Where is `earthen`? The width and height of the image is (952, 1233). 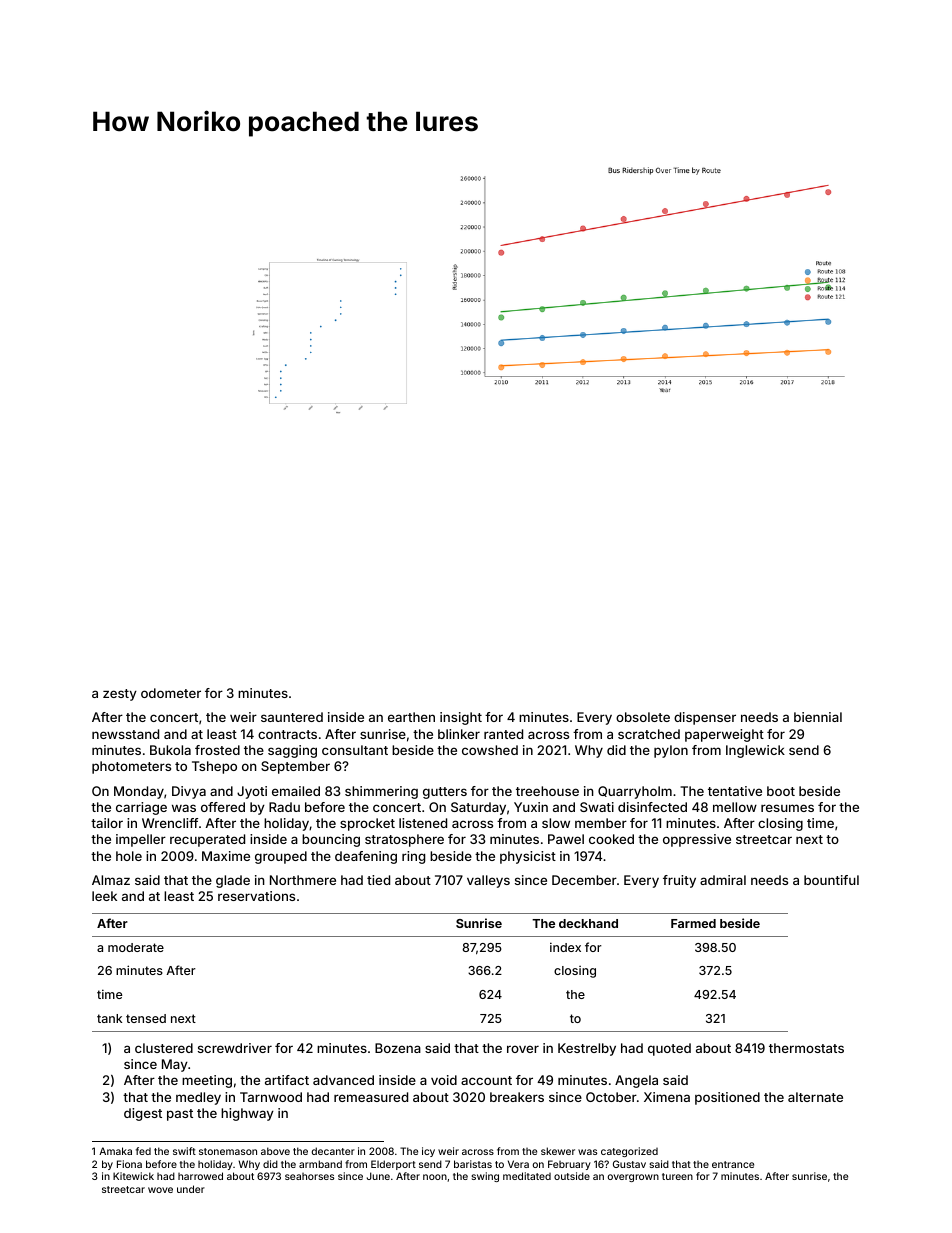
earthen is located at coordinates (411, 717).
